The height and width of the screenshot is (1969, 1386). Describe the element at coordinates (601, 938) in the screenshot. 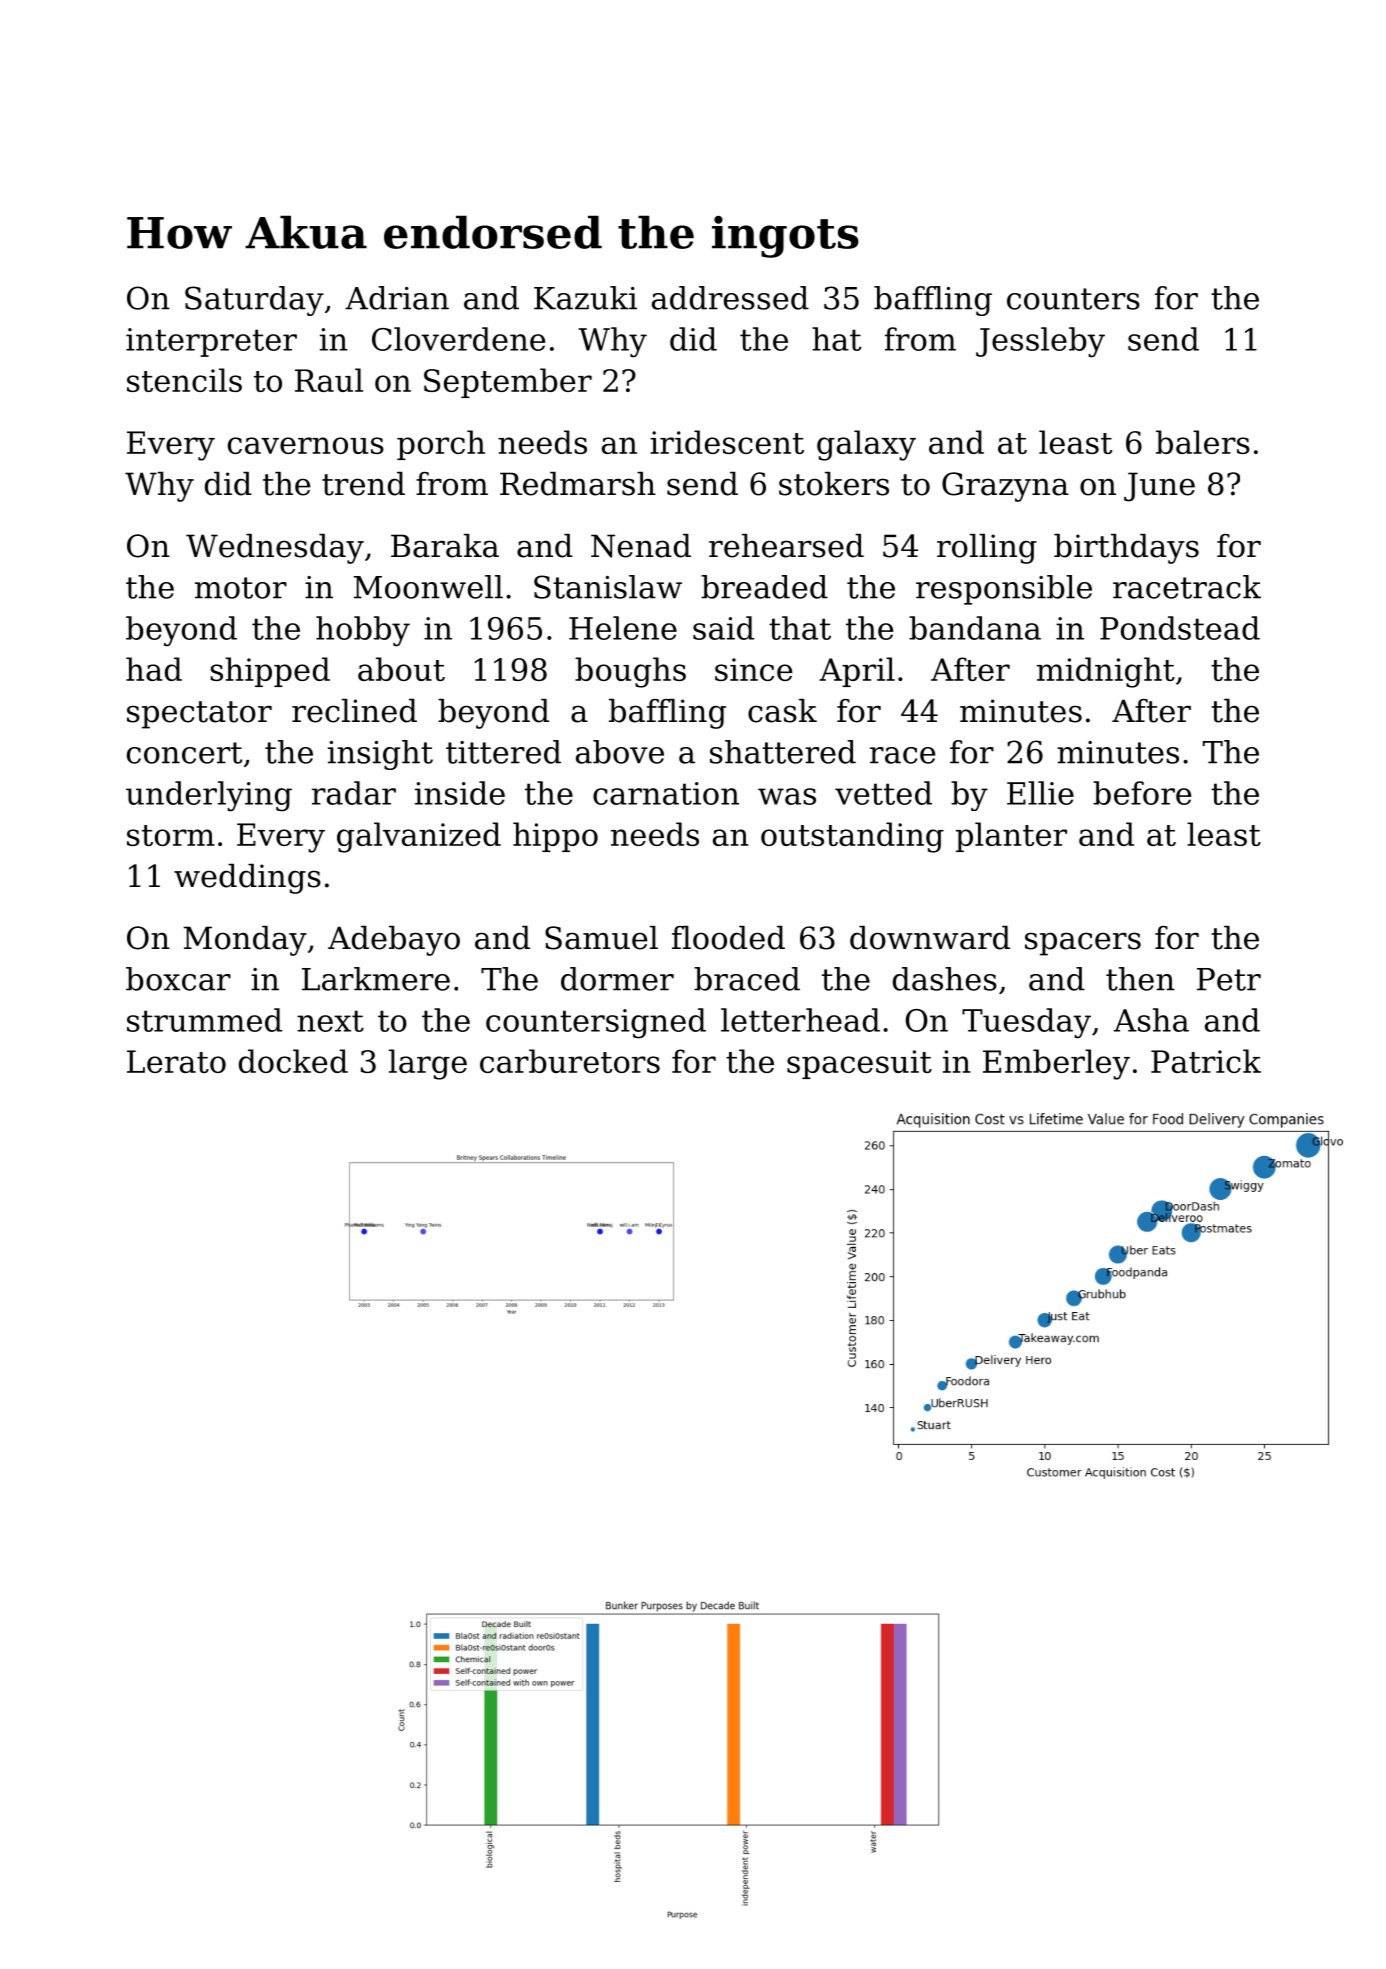

I see `Samuel` at that location.
